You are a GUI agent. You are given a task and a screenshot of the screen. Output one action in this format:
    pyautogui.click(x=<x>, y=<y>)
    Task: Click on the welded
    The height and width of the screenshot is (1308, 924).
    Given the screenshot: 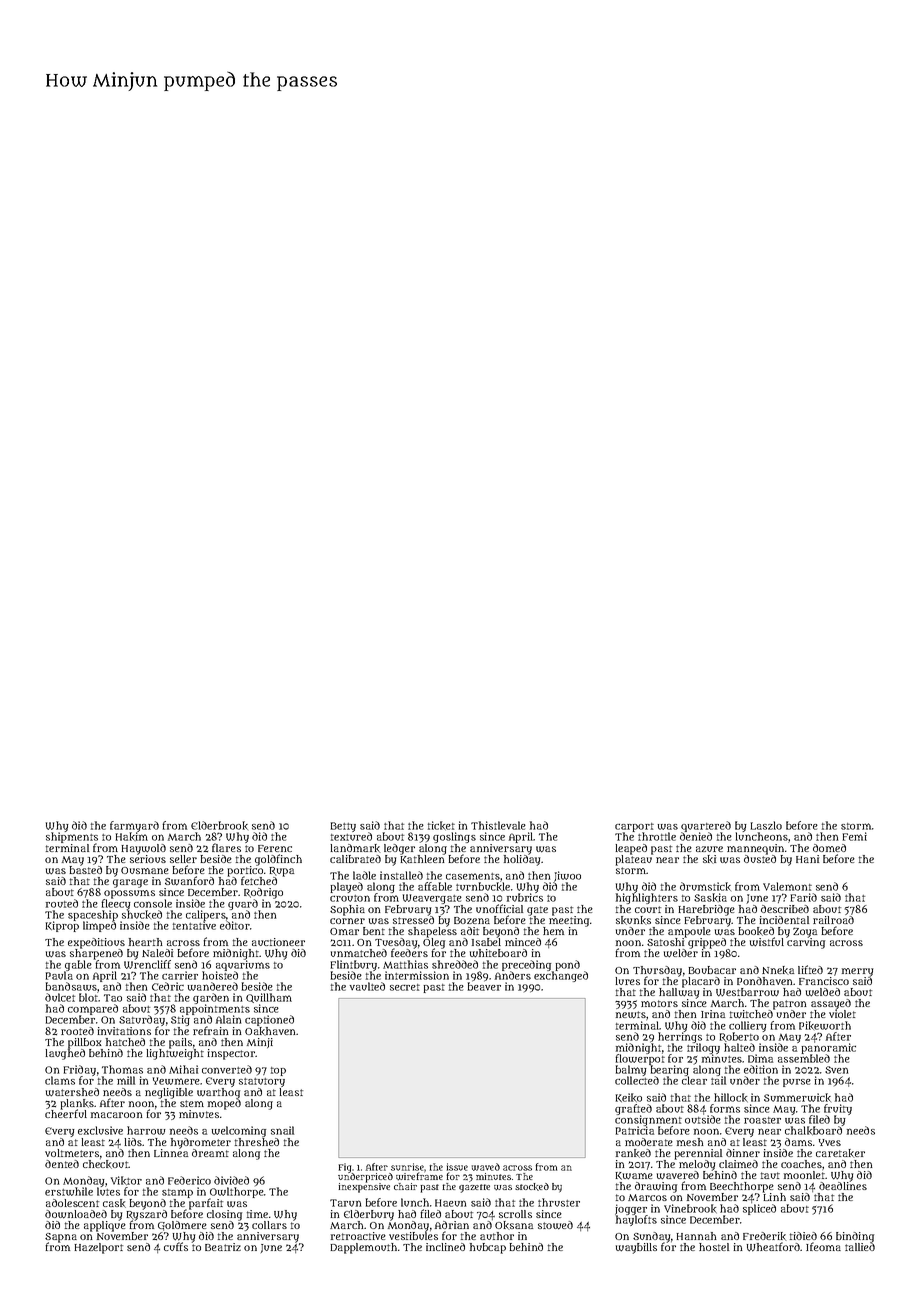 What is the action you would take?
    pyautogui.click(x=823, y=992)
